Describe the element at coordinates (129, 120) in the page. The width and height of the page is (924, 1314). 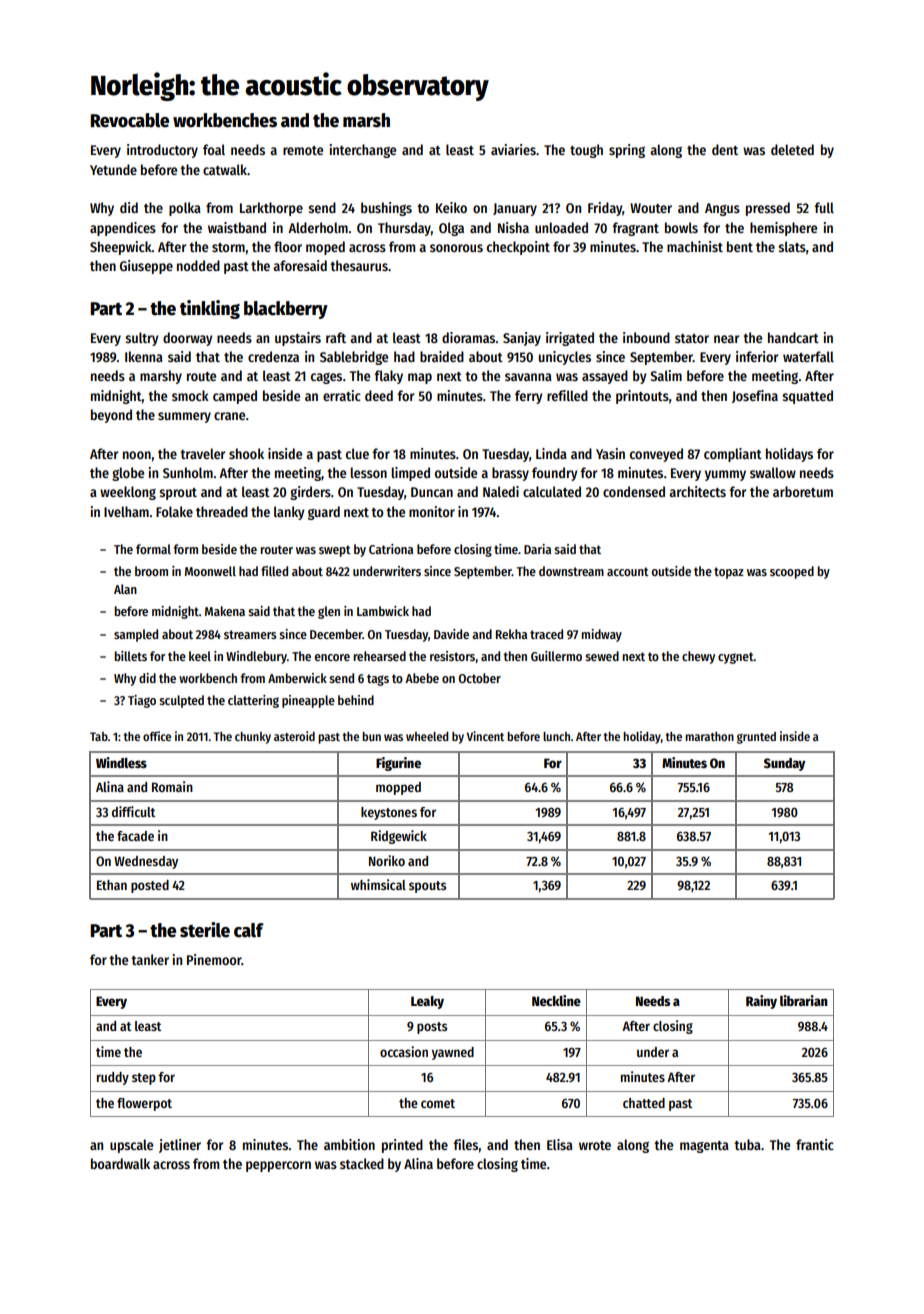
I see `Revocable` at that location.
